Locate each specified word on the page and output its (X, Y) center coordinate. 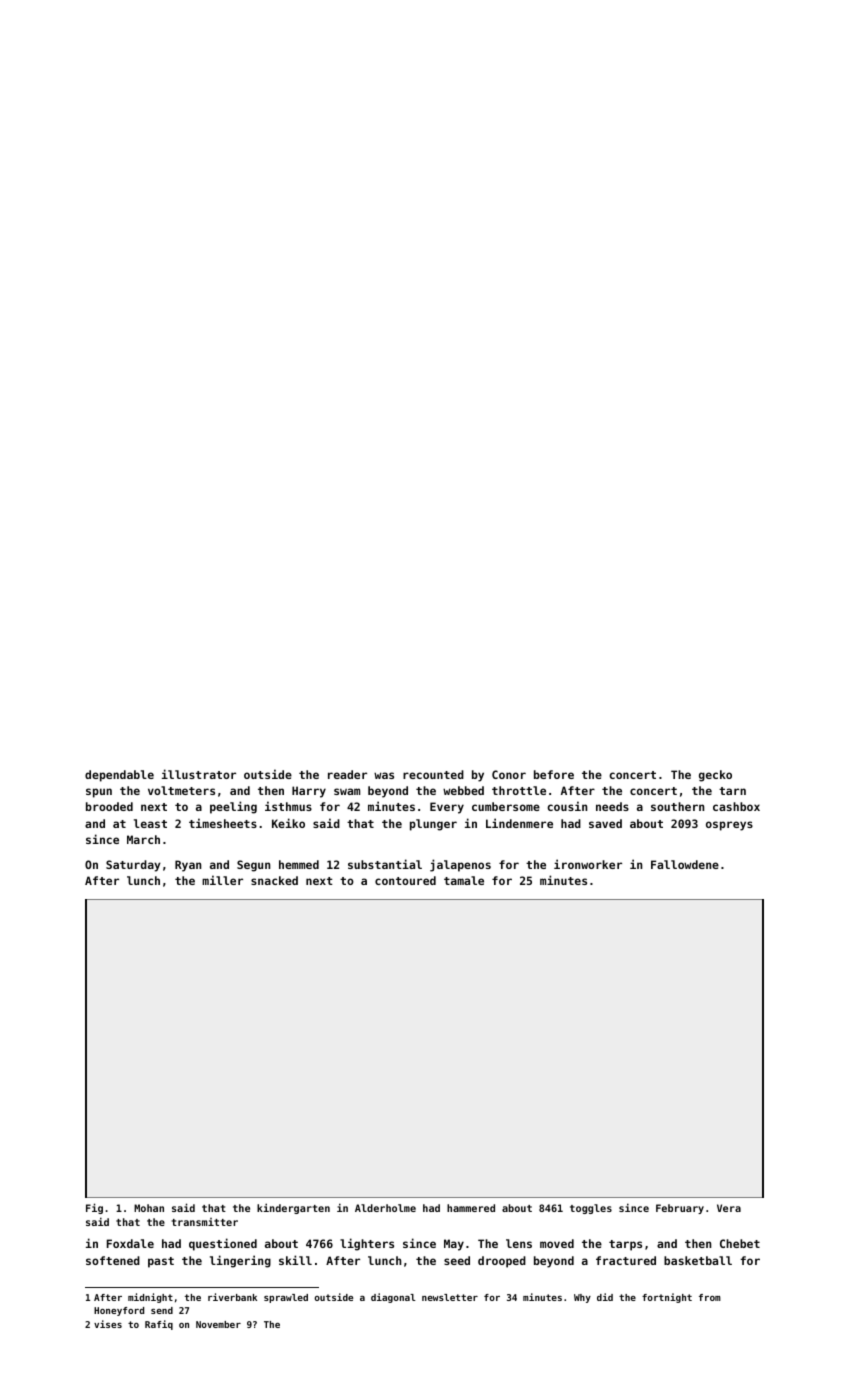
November (218, 1324)
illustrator (199, 774)
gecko (715, 776)
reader (347, 774)
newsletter (450, 1297)
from (710, 1297)
